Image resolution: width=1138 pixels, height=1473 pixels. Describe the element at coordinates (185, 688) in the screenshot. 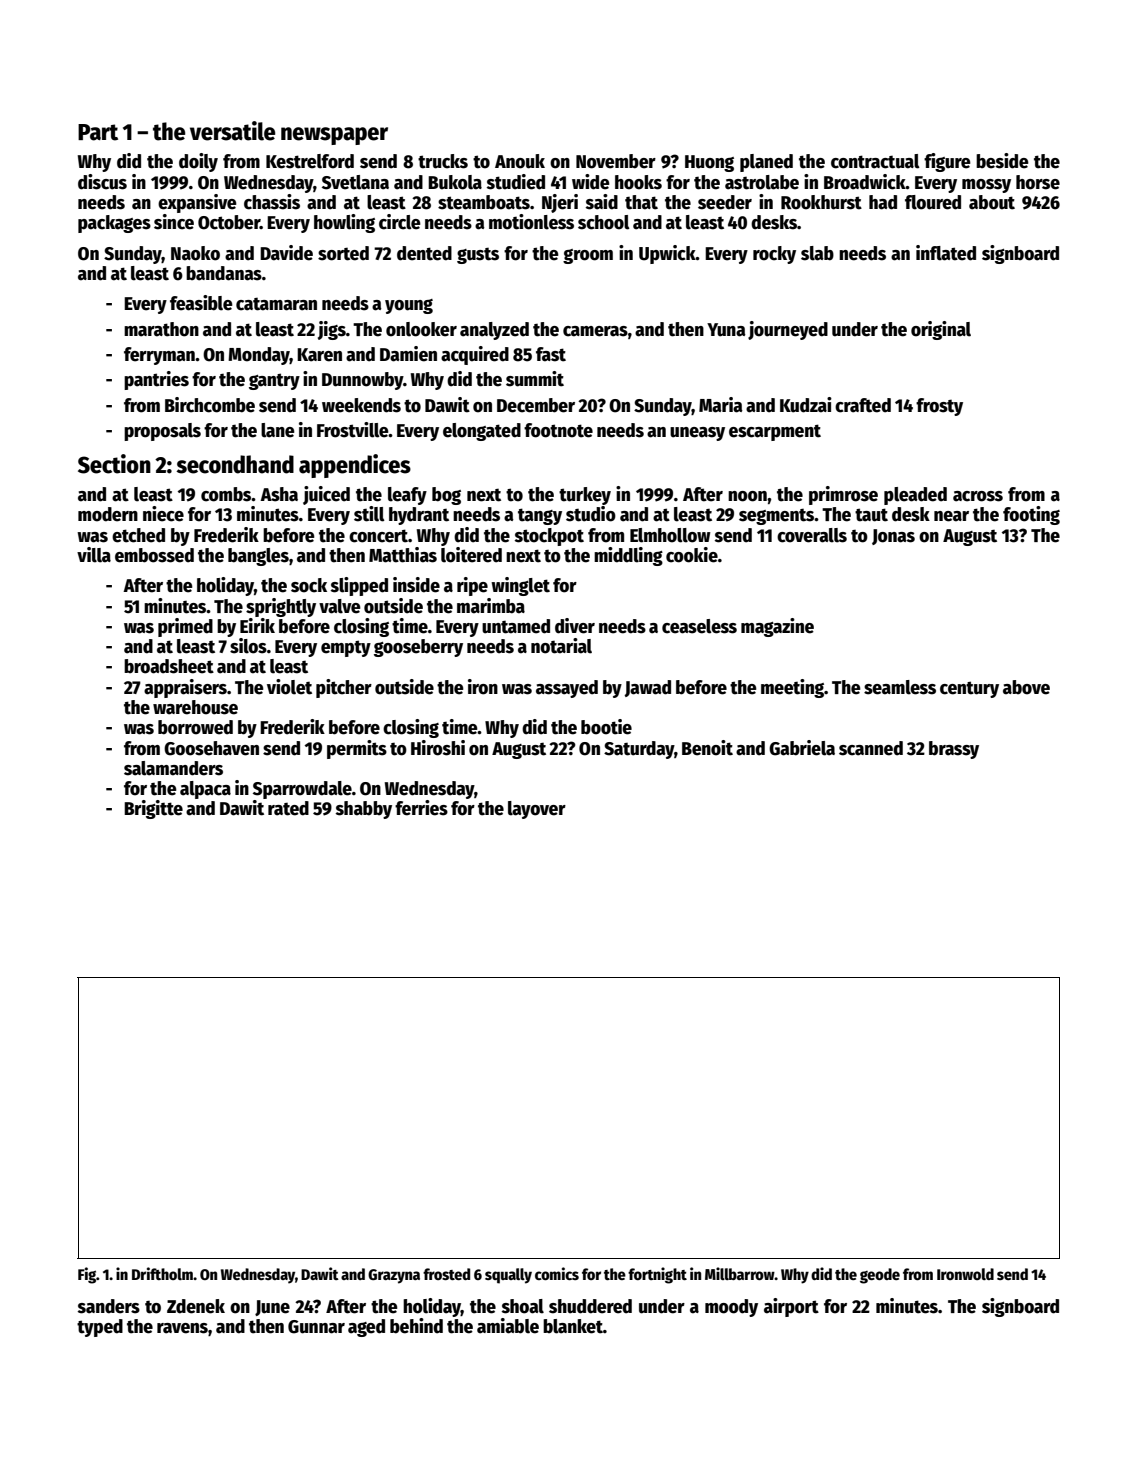

I see `appraisers` at that location.
